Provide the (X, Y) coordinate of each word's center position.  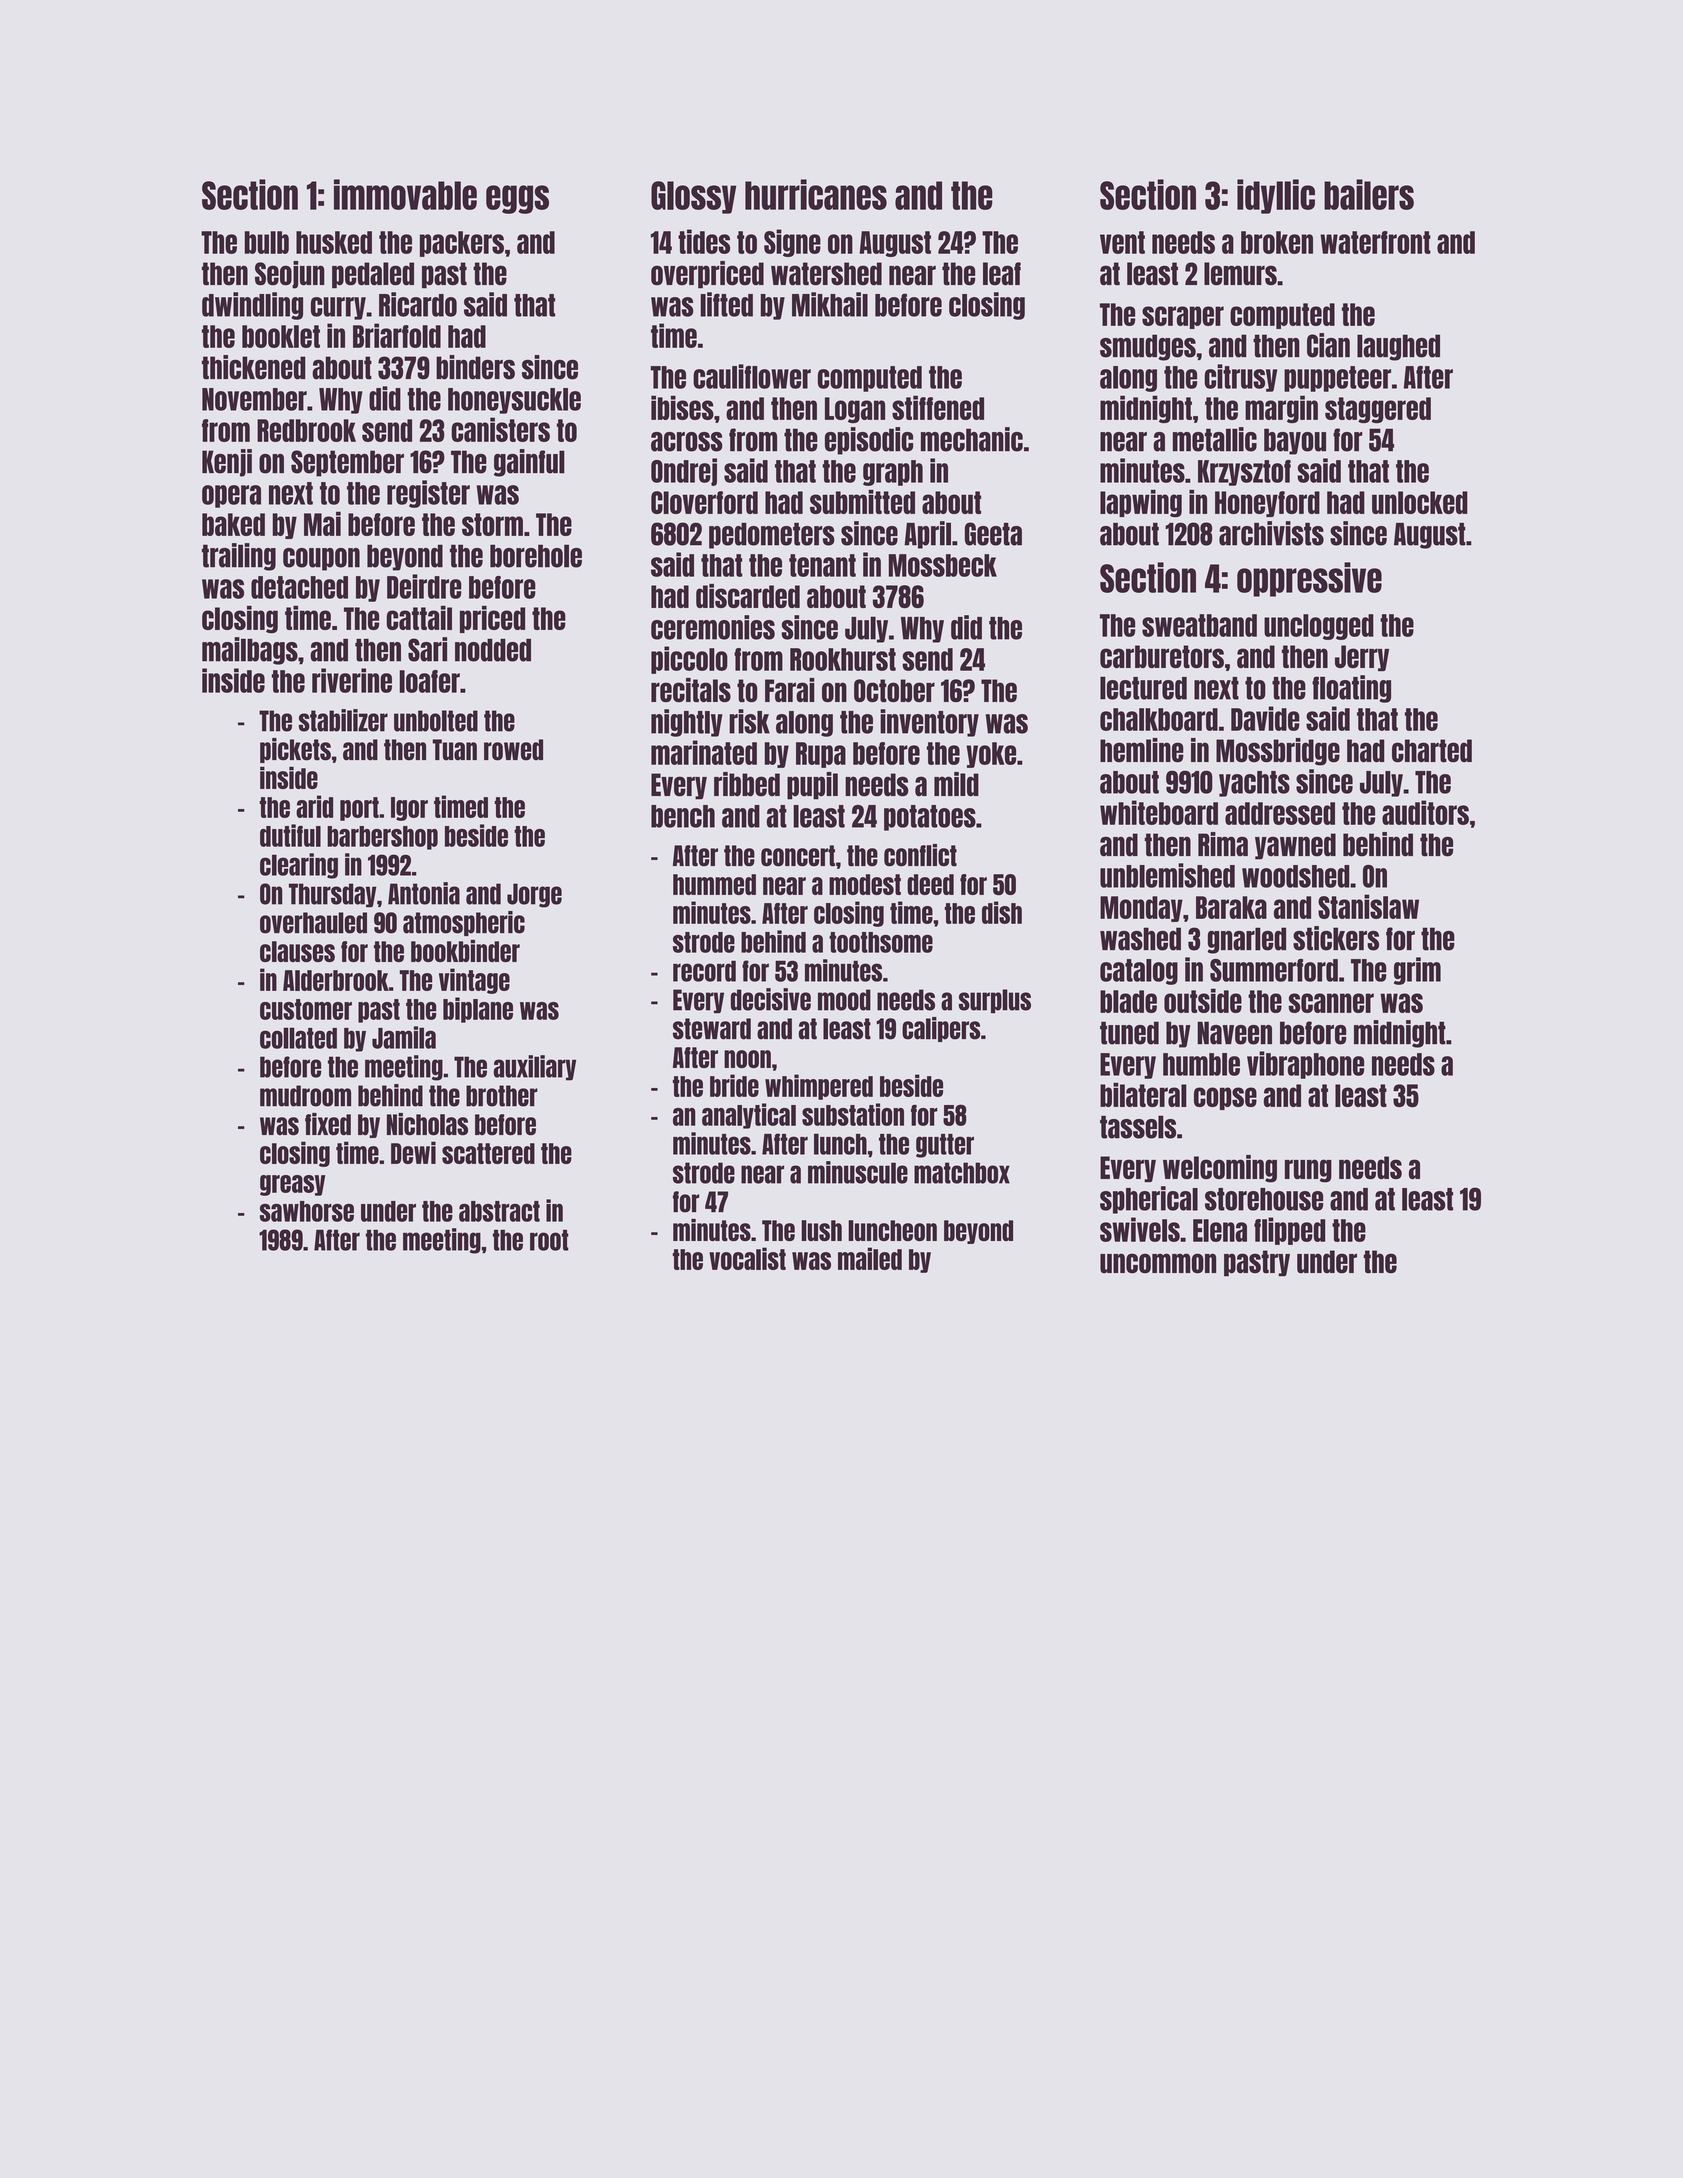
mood (844, 1000)
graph (893, 473)
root (549, 1240)
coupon (321, 559)
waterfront (1375, 242)
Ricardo (418, 304)
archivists (1271, 533)
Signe (792, 243)
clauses (297, 951)
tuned (1129, 1033)
